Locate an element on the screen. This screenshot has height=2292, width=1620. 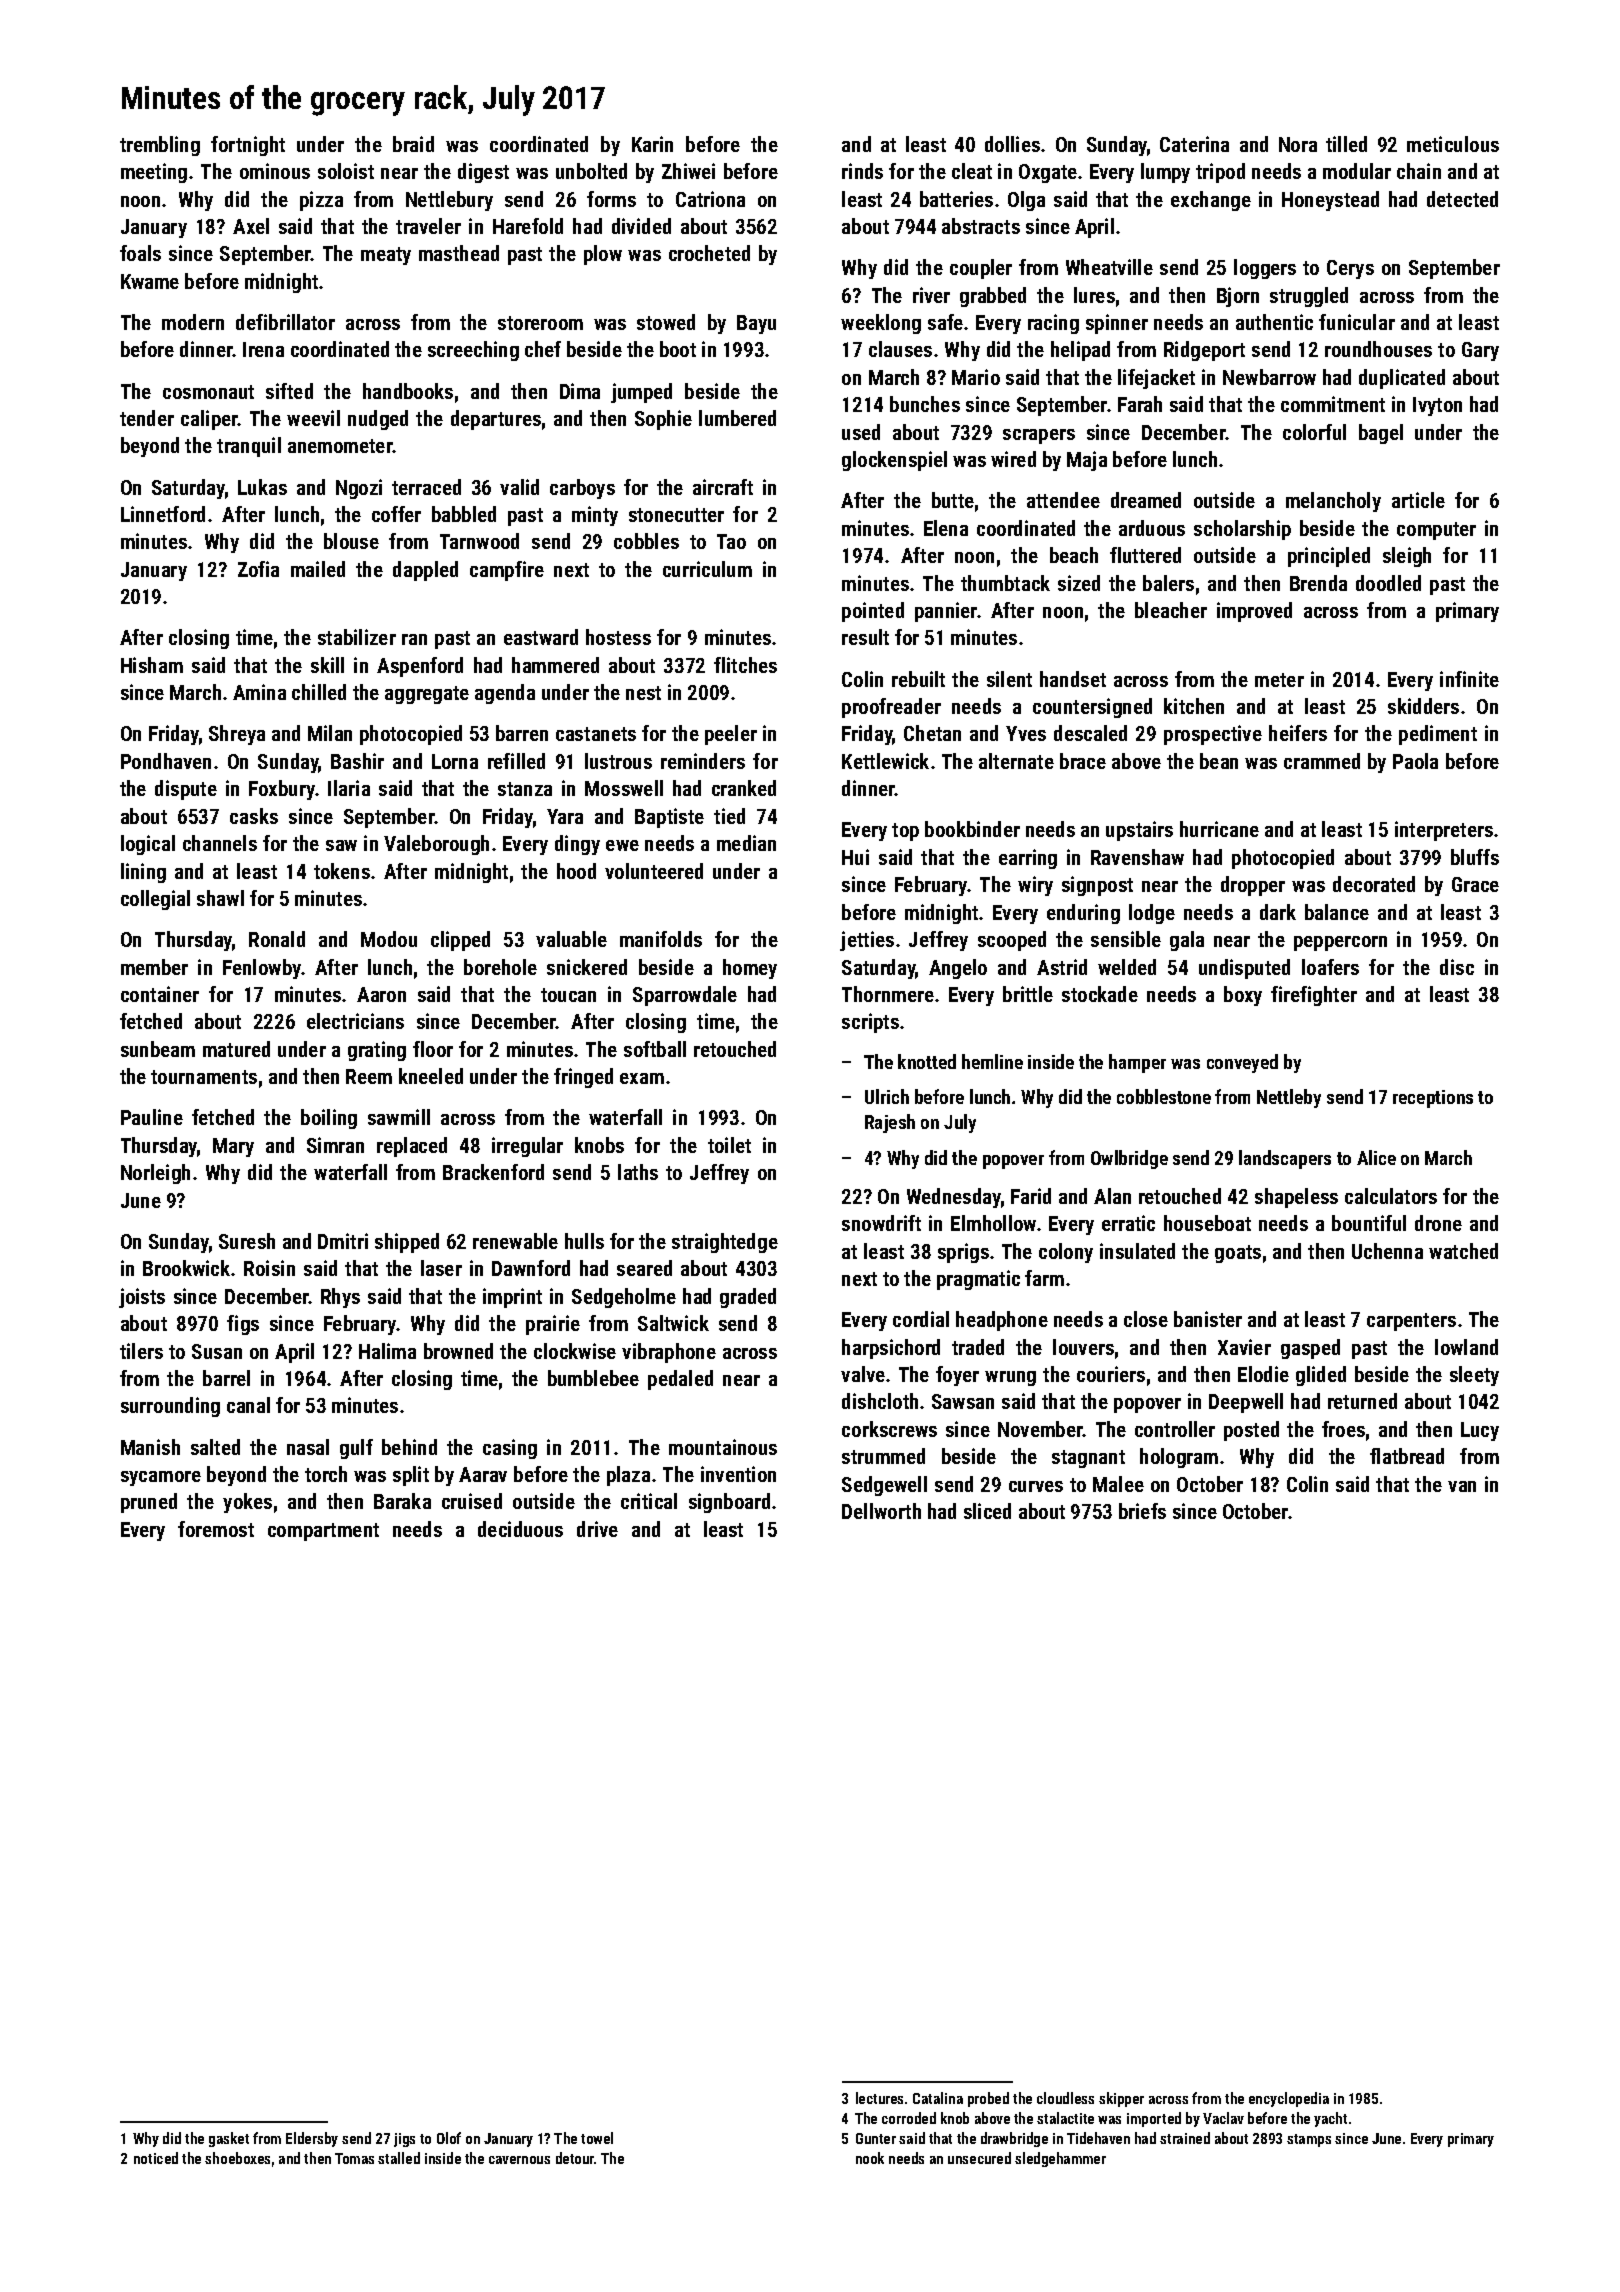
Wheatville is located at coordinates (1109, 267).
